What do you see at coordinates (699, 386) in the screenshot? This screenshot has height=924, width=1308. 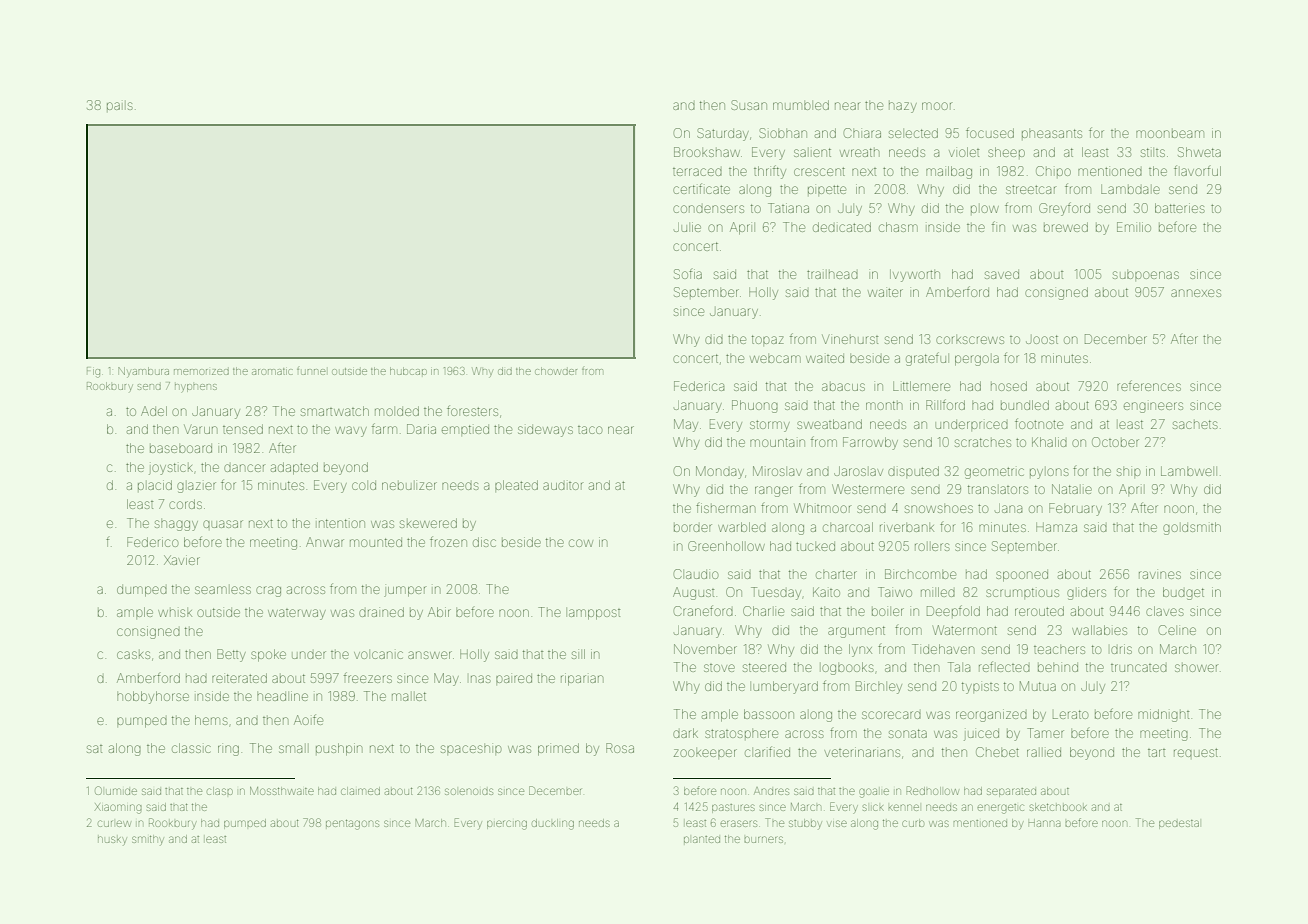 I see `Federica` at bounding box center [699, 386].
